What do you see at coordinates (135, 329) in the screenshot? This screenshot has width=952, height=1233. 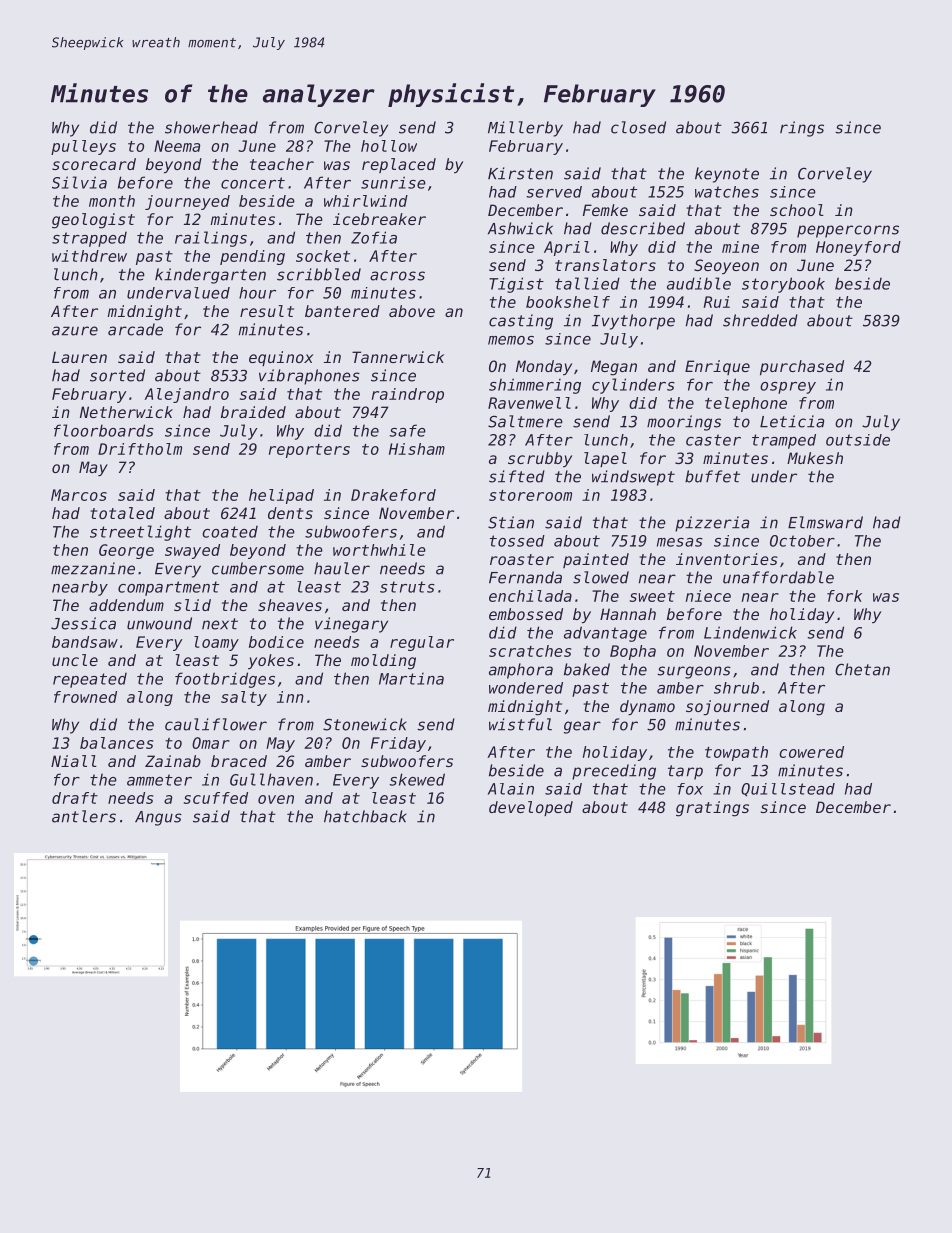 I see `arcade` at bounding box center [135, 329].
